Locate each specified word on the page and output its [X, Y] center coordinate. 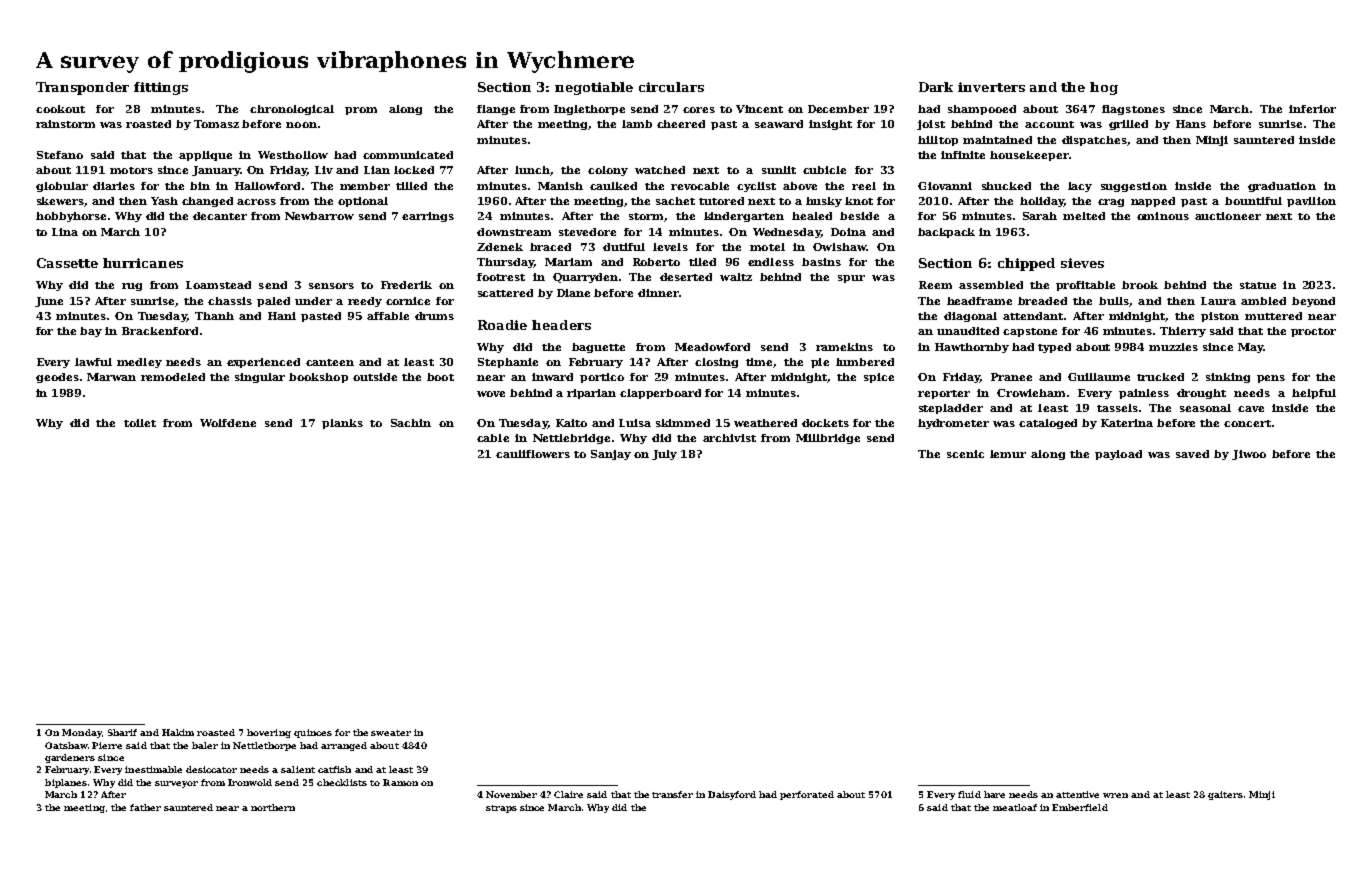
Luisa [635, 423]
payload [1118, 455]
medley [139, 363]
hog [1104, 88]
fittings [161, 88]
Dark [936, 87]
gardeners [70, 758]
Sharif [122, 732]
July [664, 455]
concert [1247, 423]
